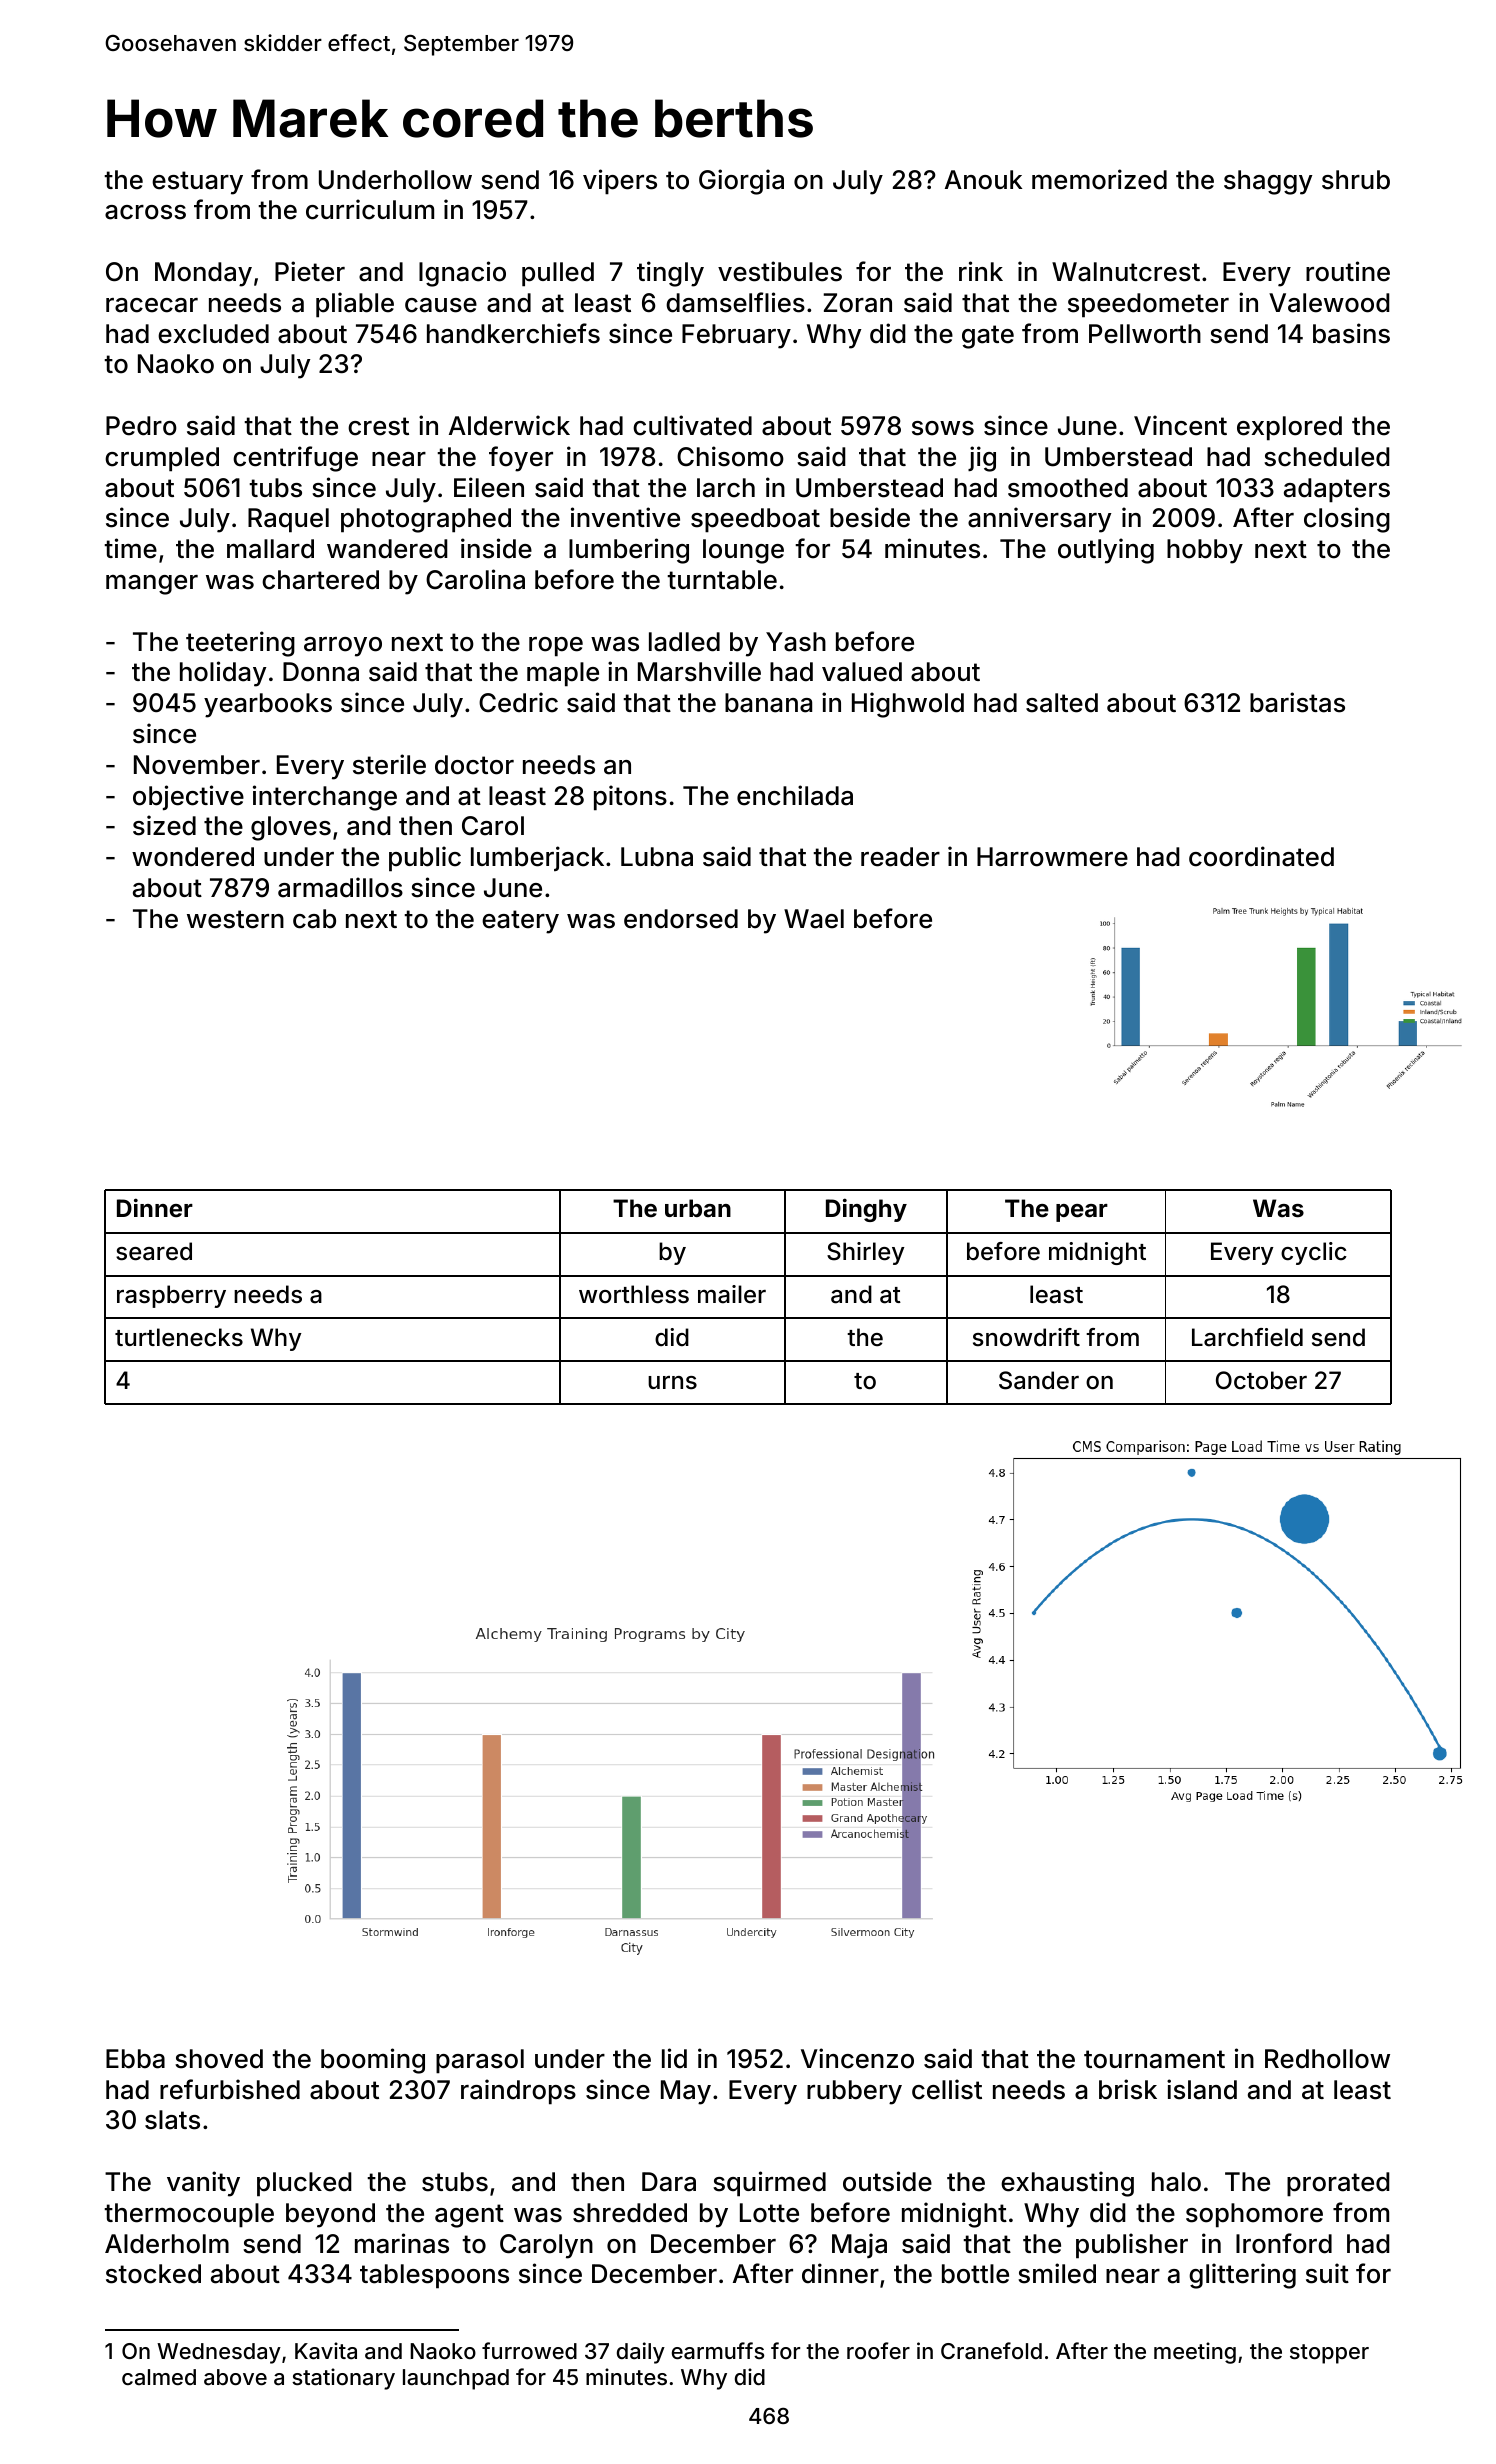 Image resolution: width=1496 pixels, height=2464 pixels. Describe the element at coordinates (866, 1210) in the screenshot. I see `Dinghy` at that location.
